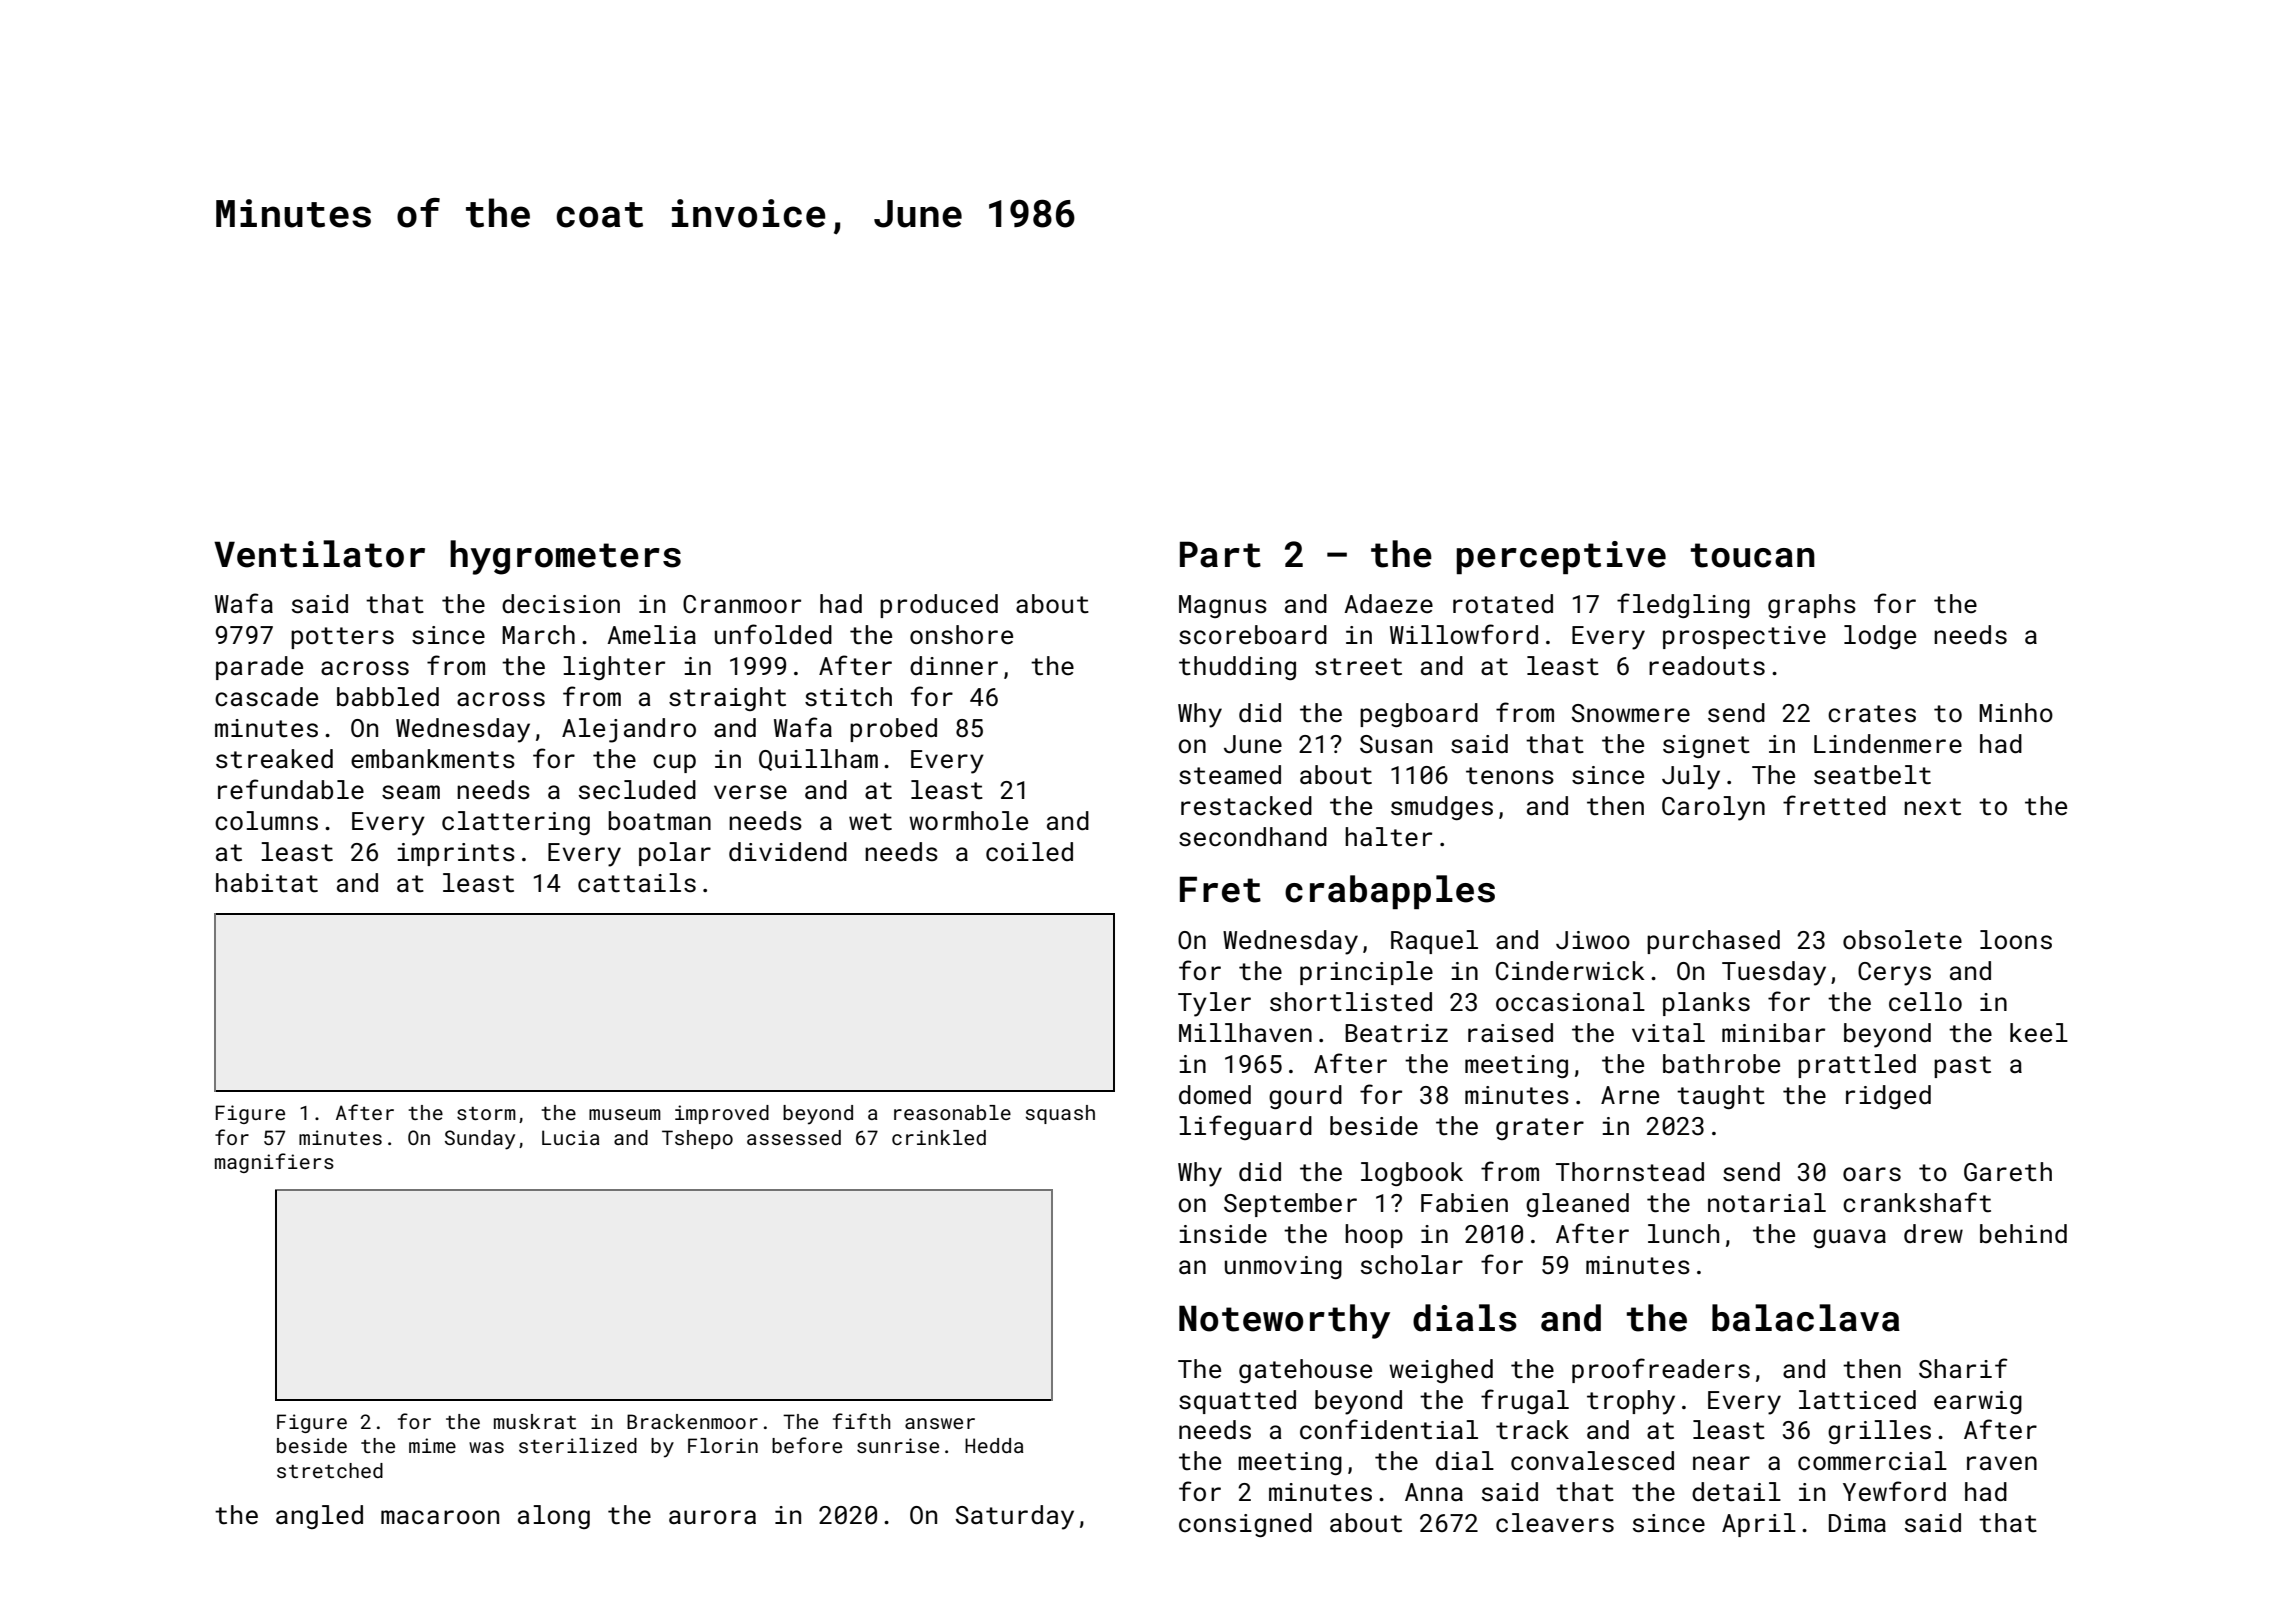  I want to click on Lucia, so click(571, 1137).
